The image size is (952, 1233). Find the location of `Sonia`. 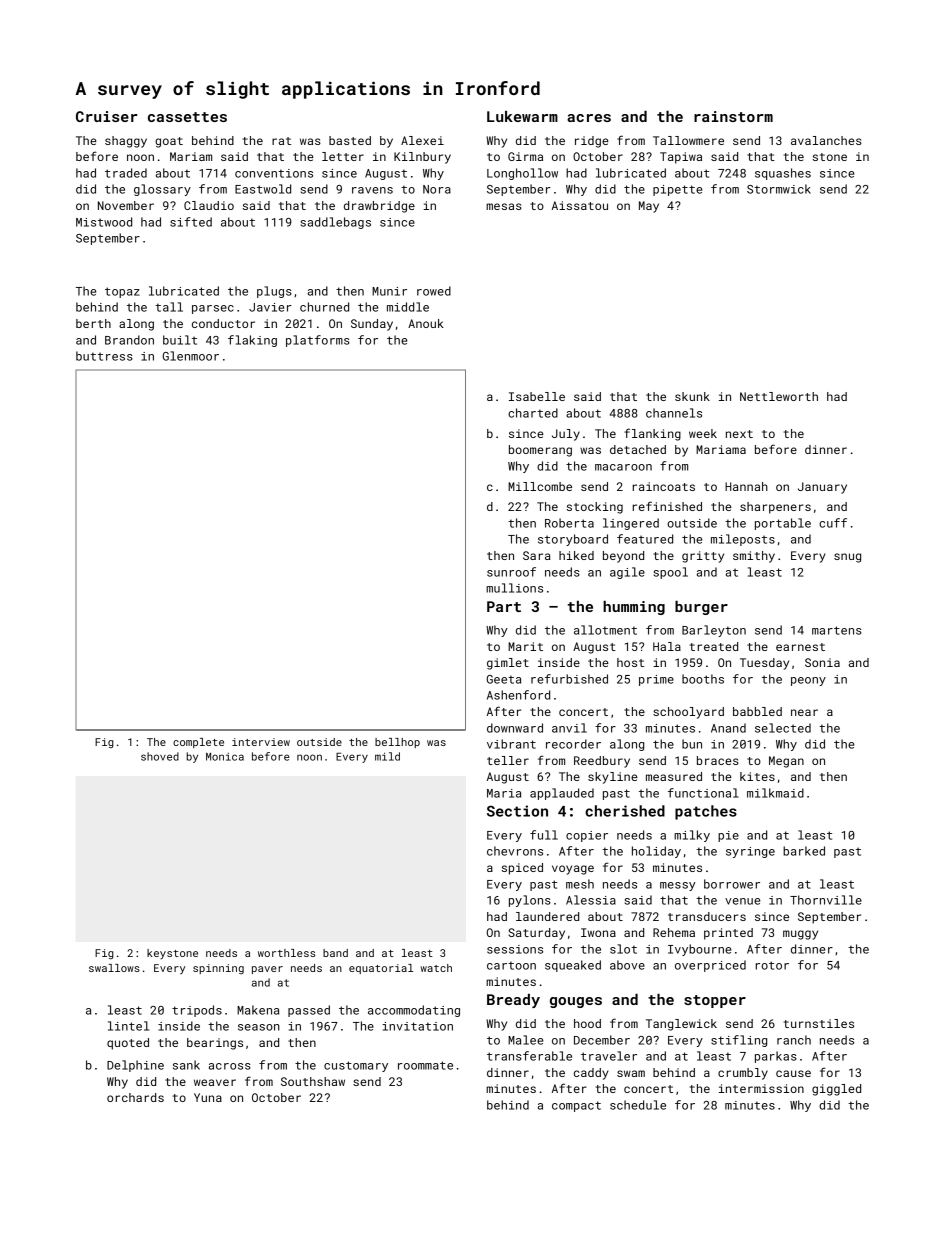

Sonia is located at coordinates (822, 662).
